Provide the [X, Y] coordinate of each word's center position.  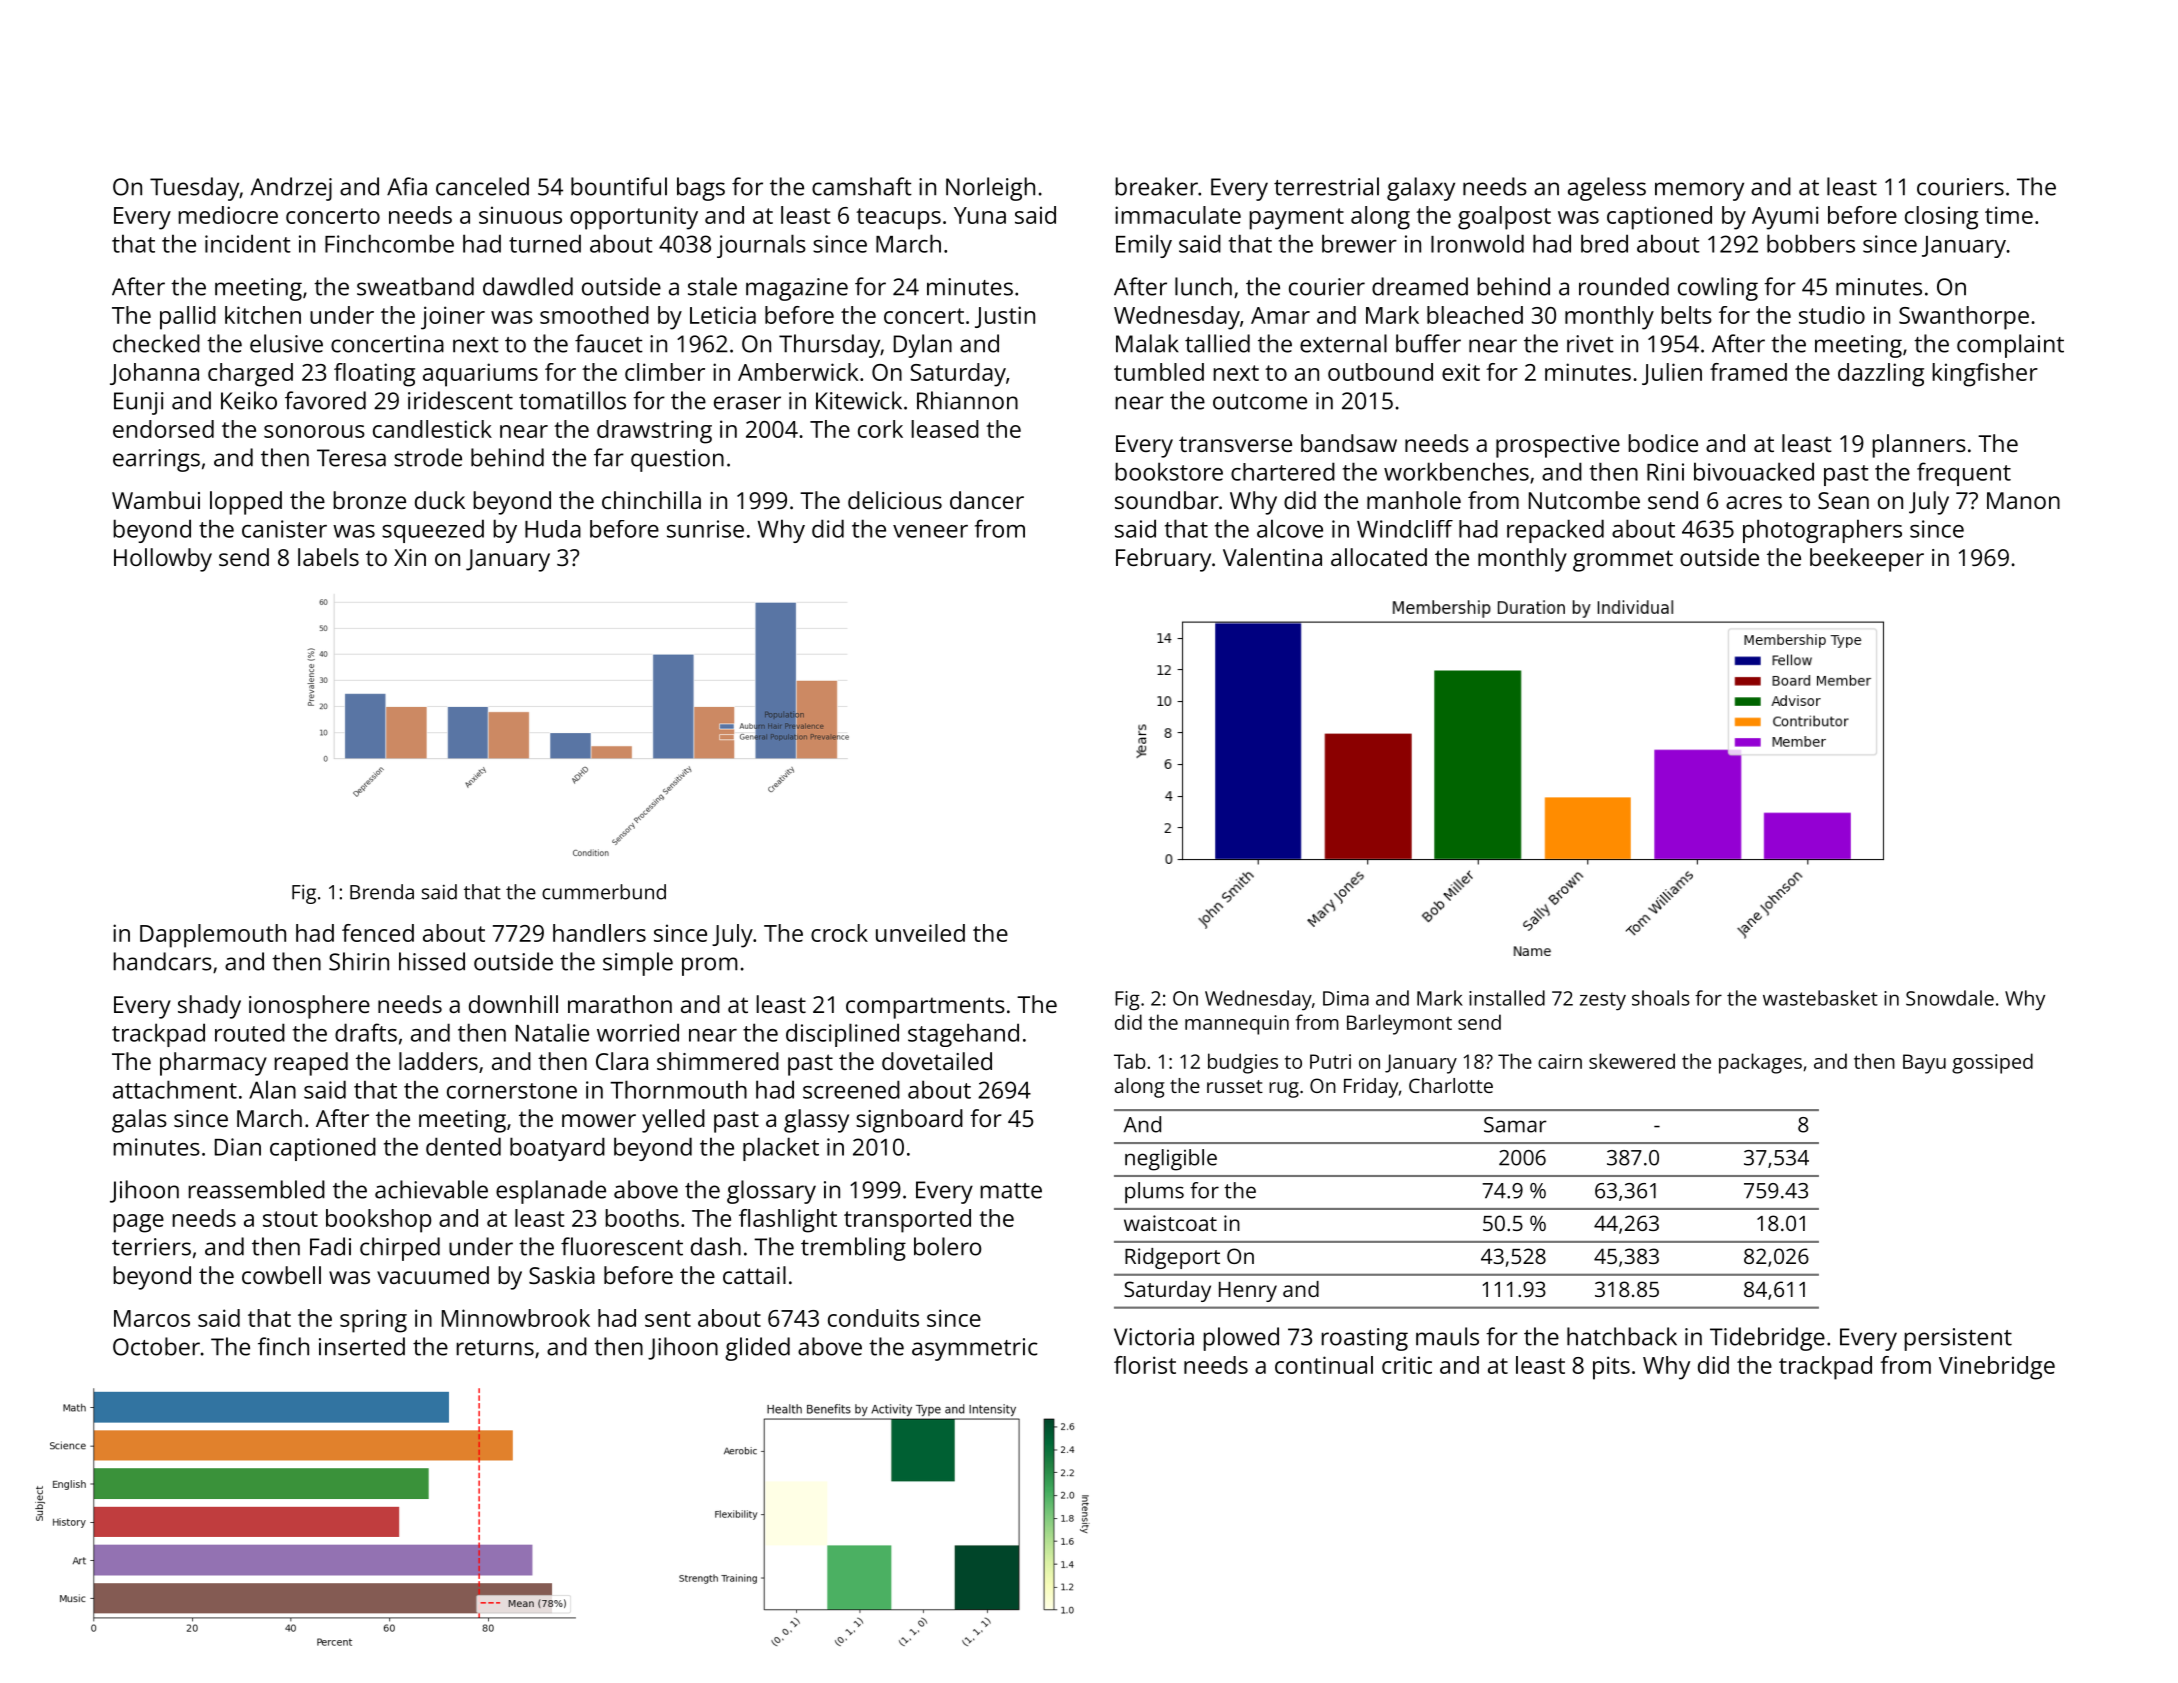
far [609, 457]
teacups [898, 219]
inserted [362, 1346]
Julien [1672, 374]
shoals [1661, 998]
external [1343, 343]
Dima [1346, 998]
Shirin [359, 961]
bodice [1663, 443]
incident [248, 243]
